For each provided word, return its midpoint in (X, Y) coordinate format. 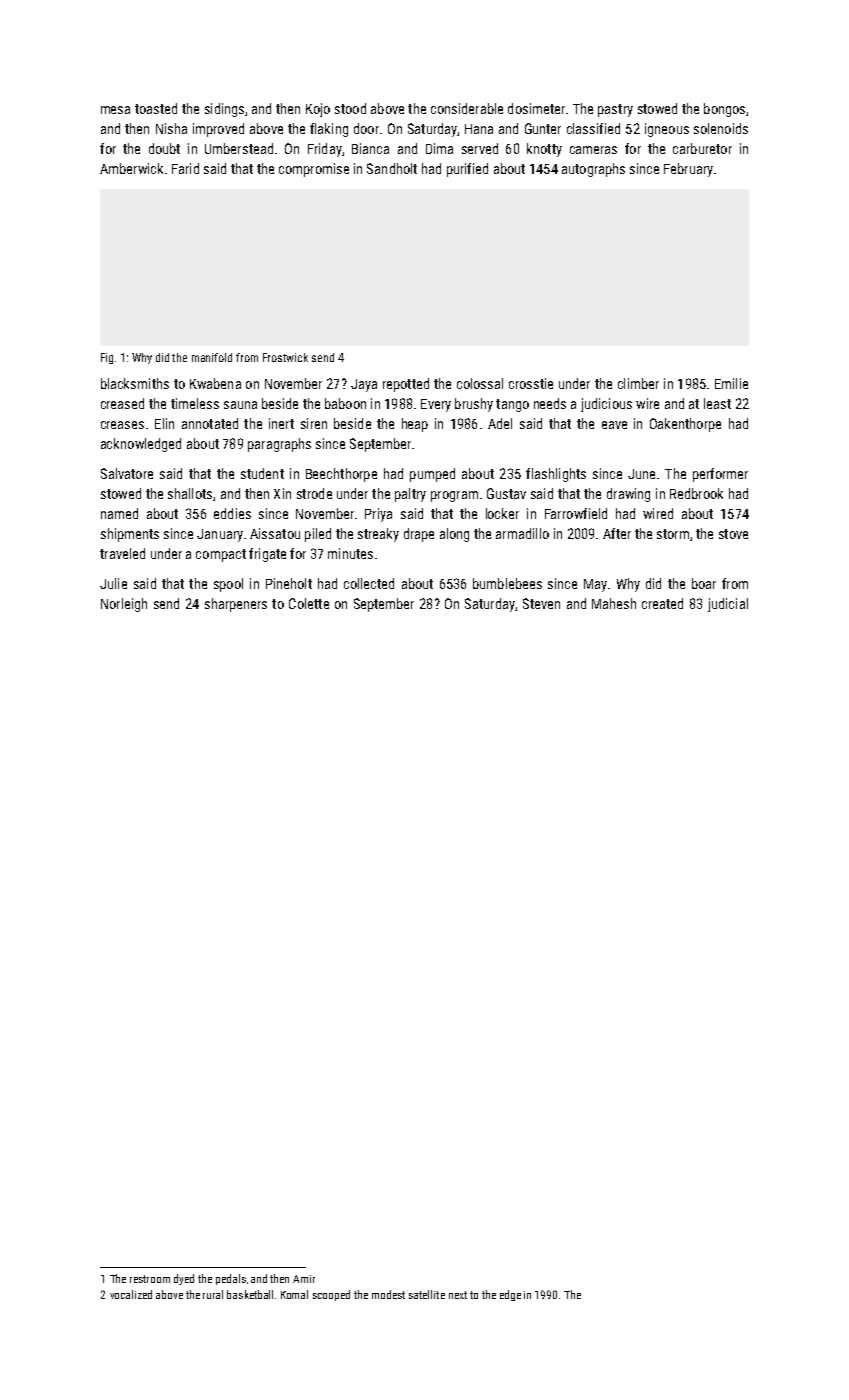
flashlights (556, 475)
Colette (309, 603)
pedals (231, 1279)
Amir (304, 1279)
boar (704, 583)
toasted (156, 108)
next (458, 1295)
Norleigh (124, 605)
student (262, 473)
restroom (150, 1279)
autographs (593, 170)
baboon (345, 403)
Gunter (543, 128)
